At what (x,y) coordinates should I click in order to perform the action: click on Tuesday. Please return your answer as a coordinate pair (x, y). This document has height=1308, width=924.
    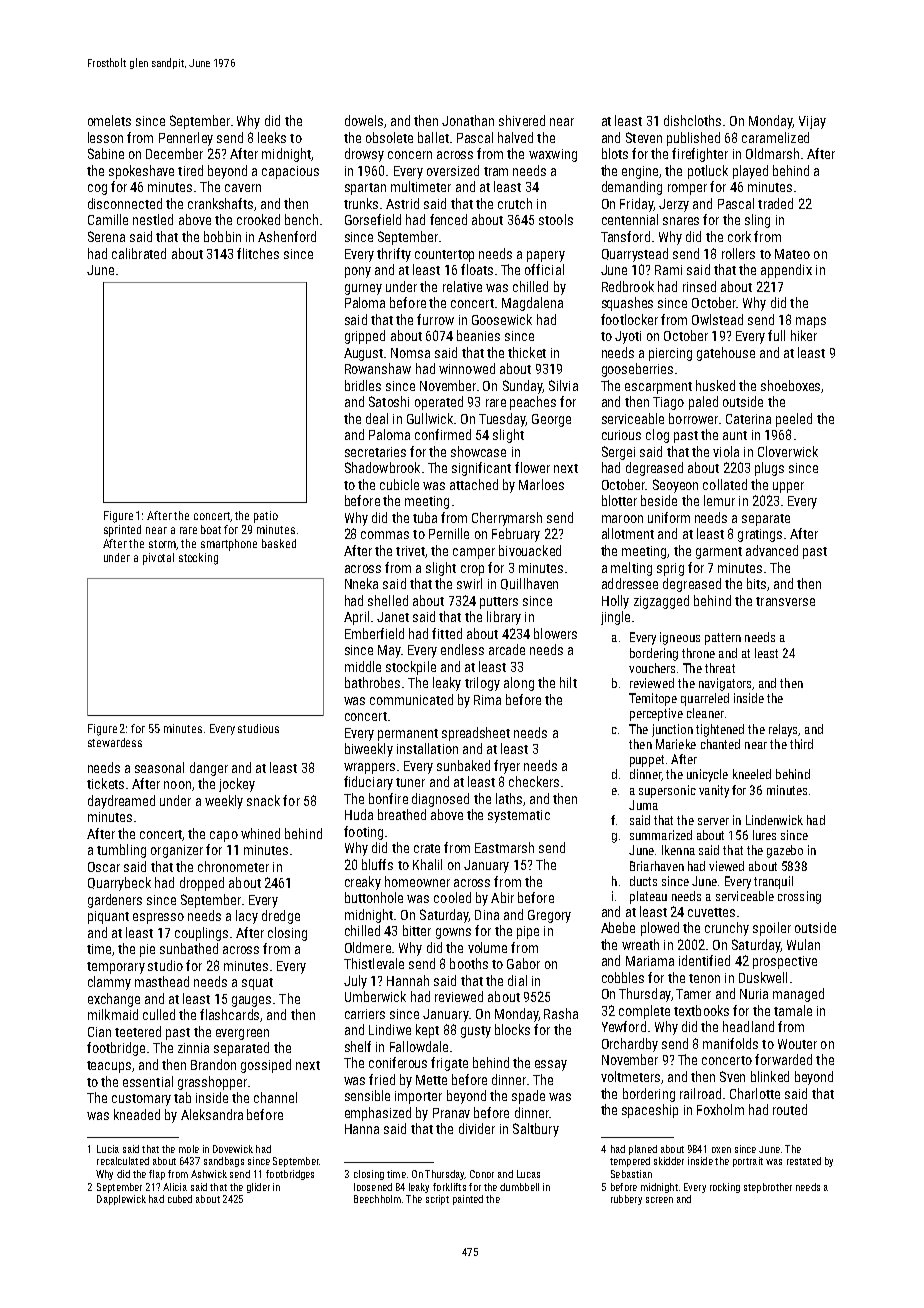
    Looking at the image, I should click on (502, 420).
